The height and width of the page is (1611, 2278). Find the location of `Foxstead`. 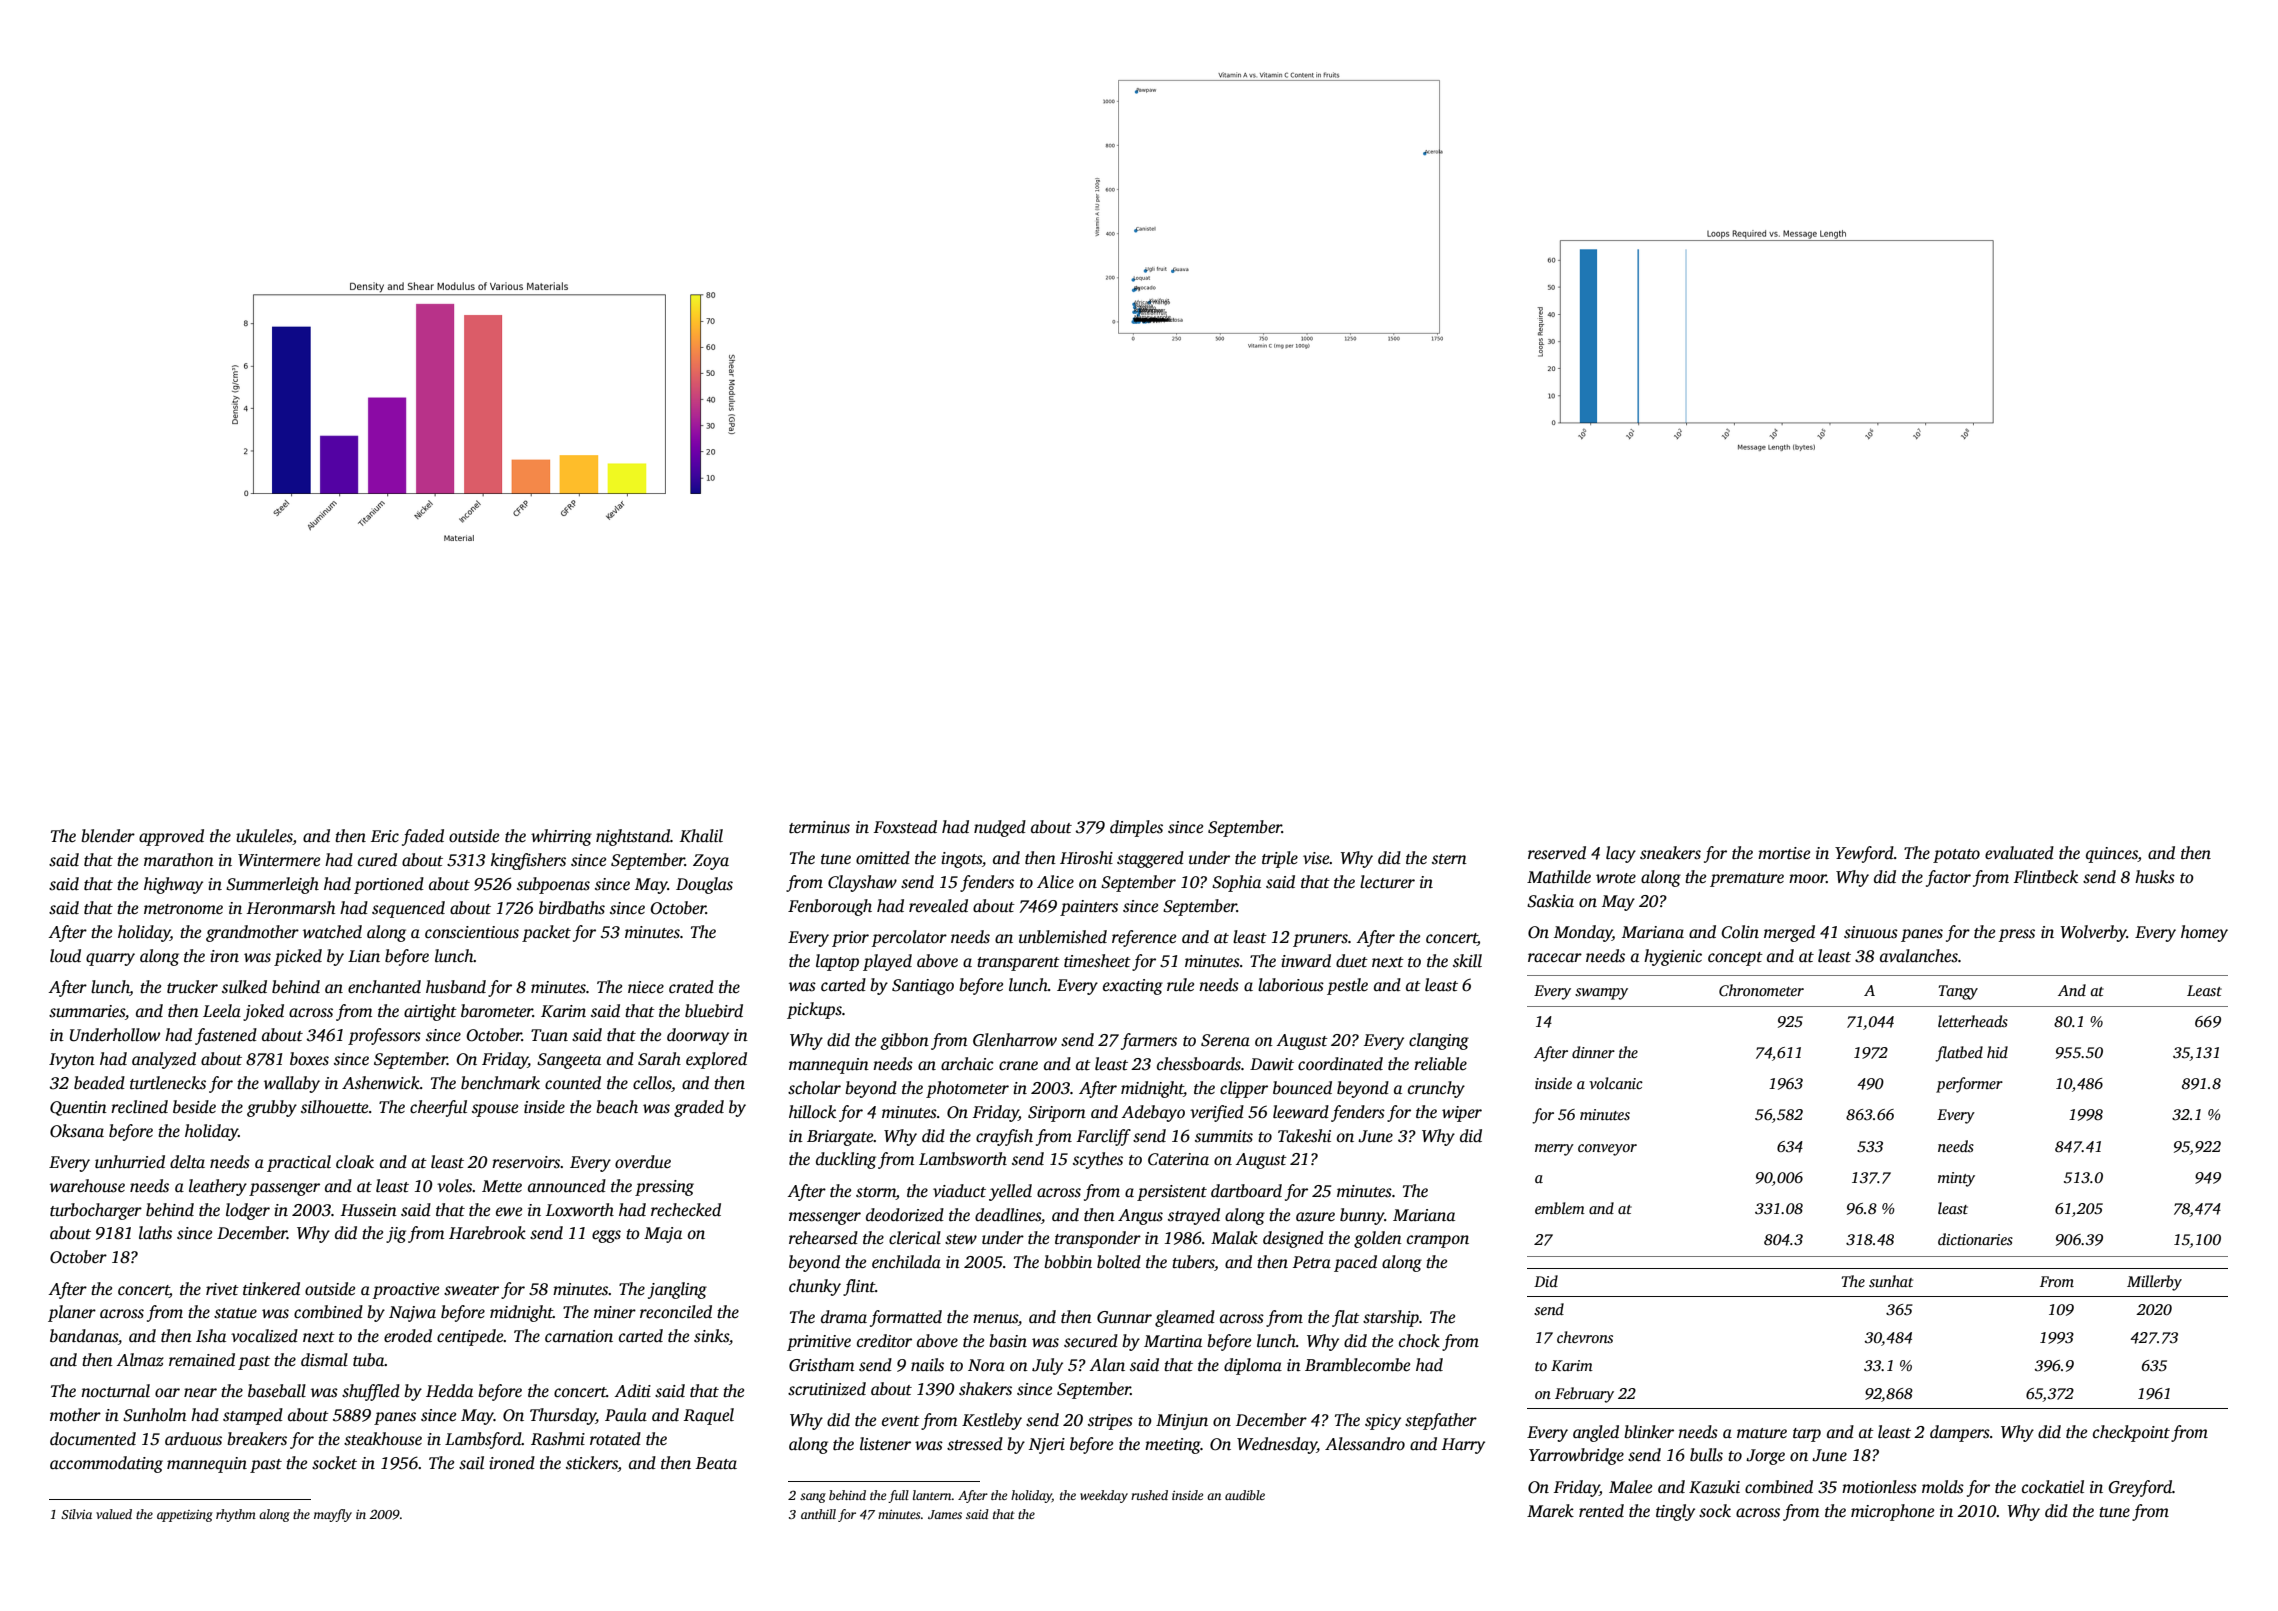

Foxstead is located at coordinates (905, 827).
